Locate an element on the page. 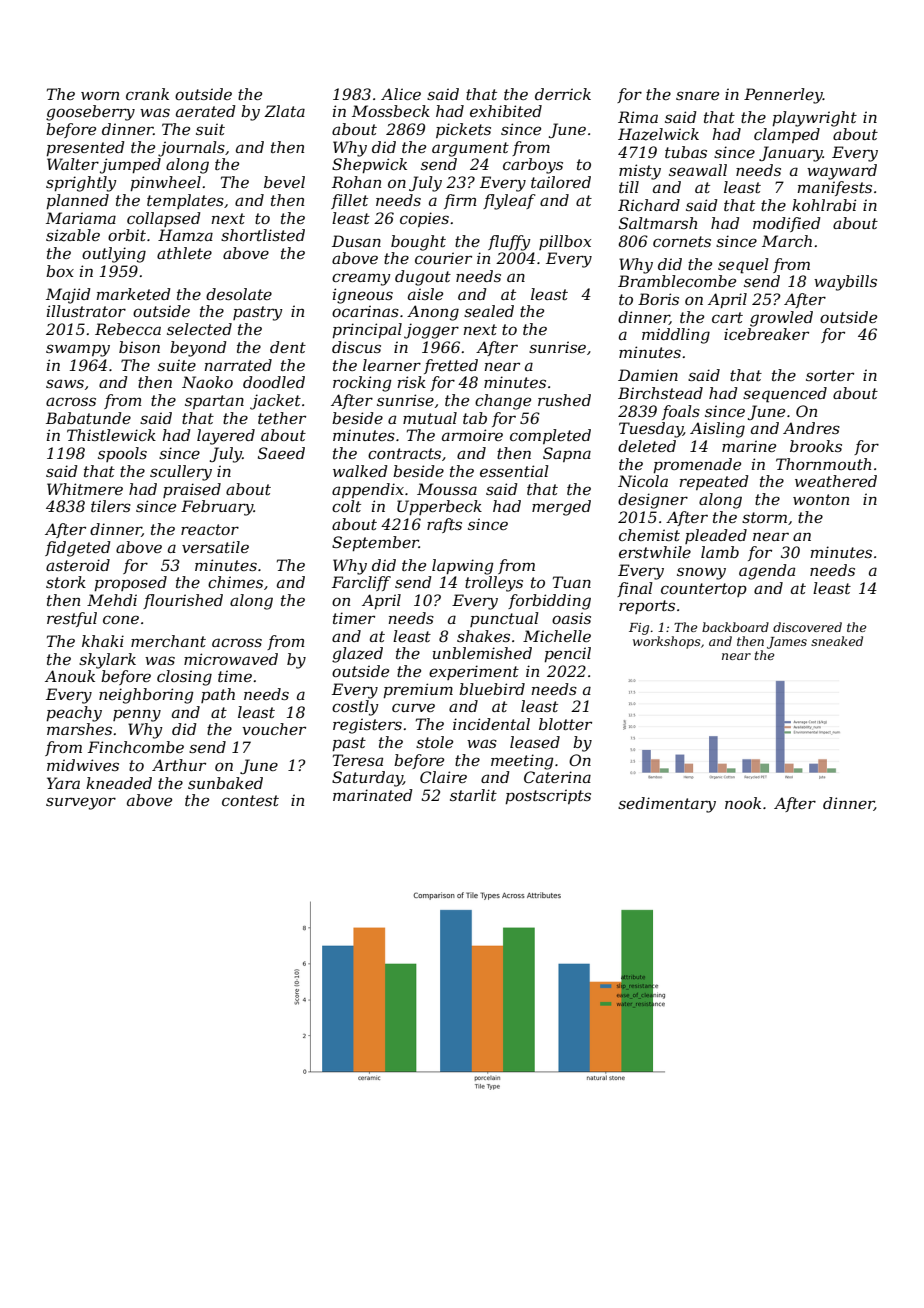 The width and height of the document is (924, 1308). restful is located at coordinates (72, 619).
